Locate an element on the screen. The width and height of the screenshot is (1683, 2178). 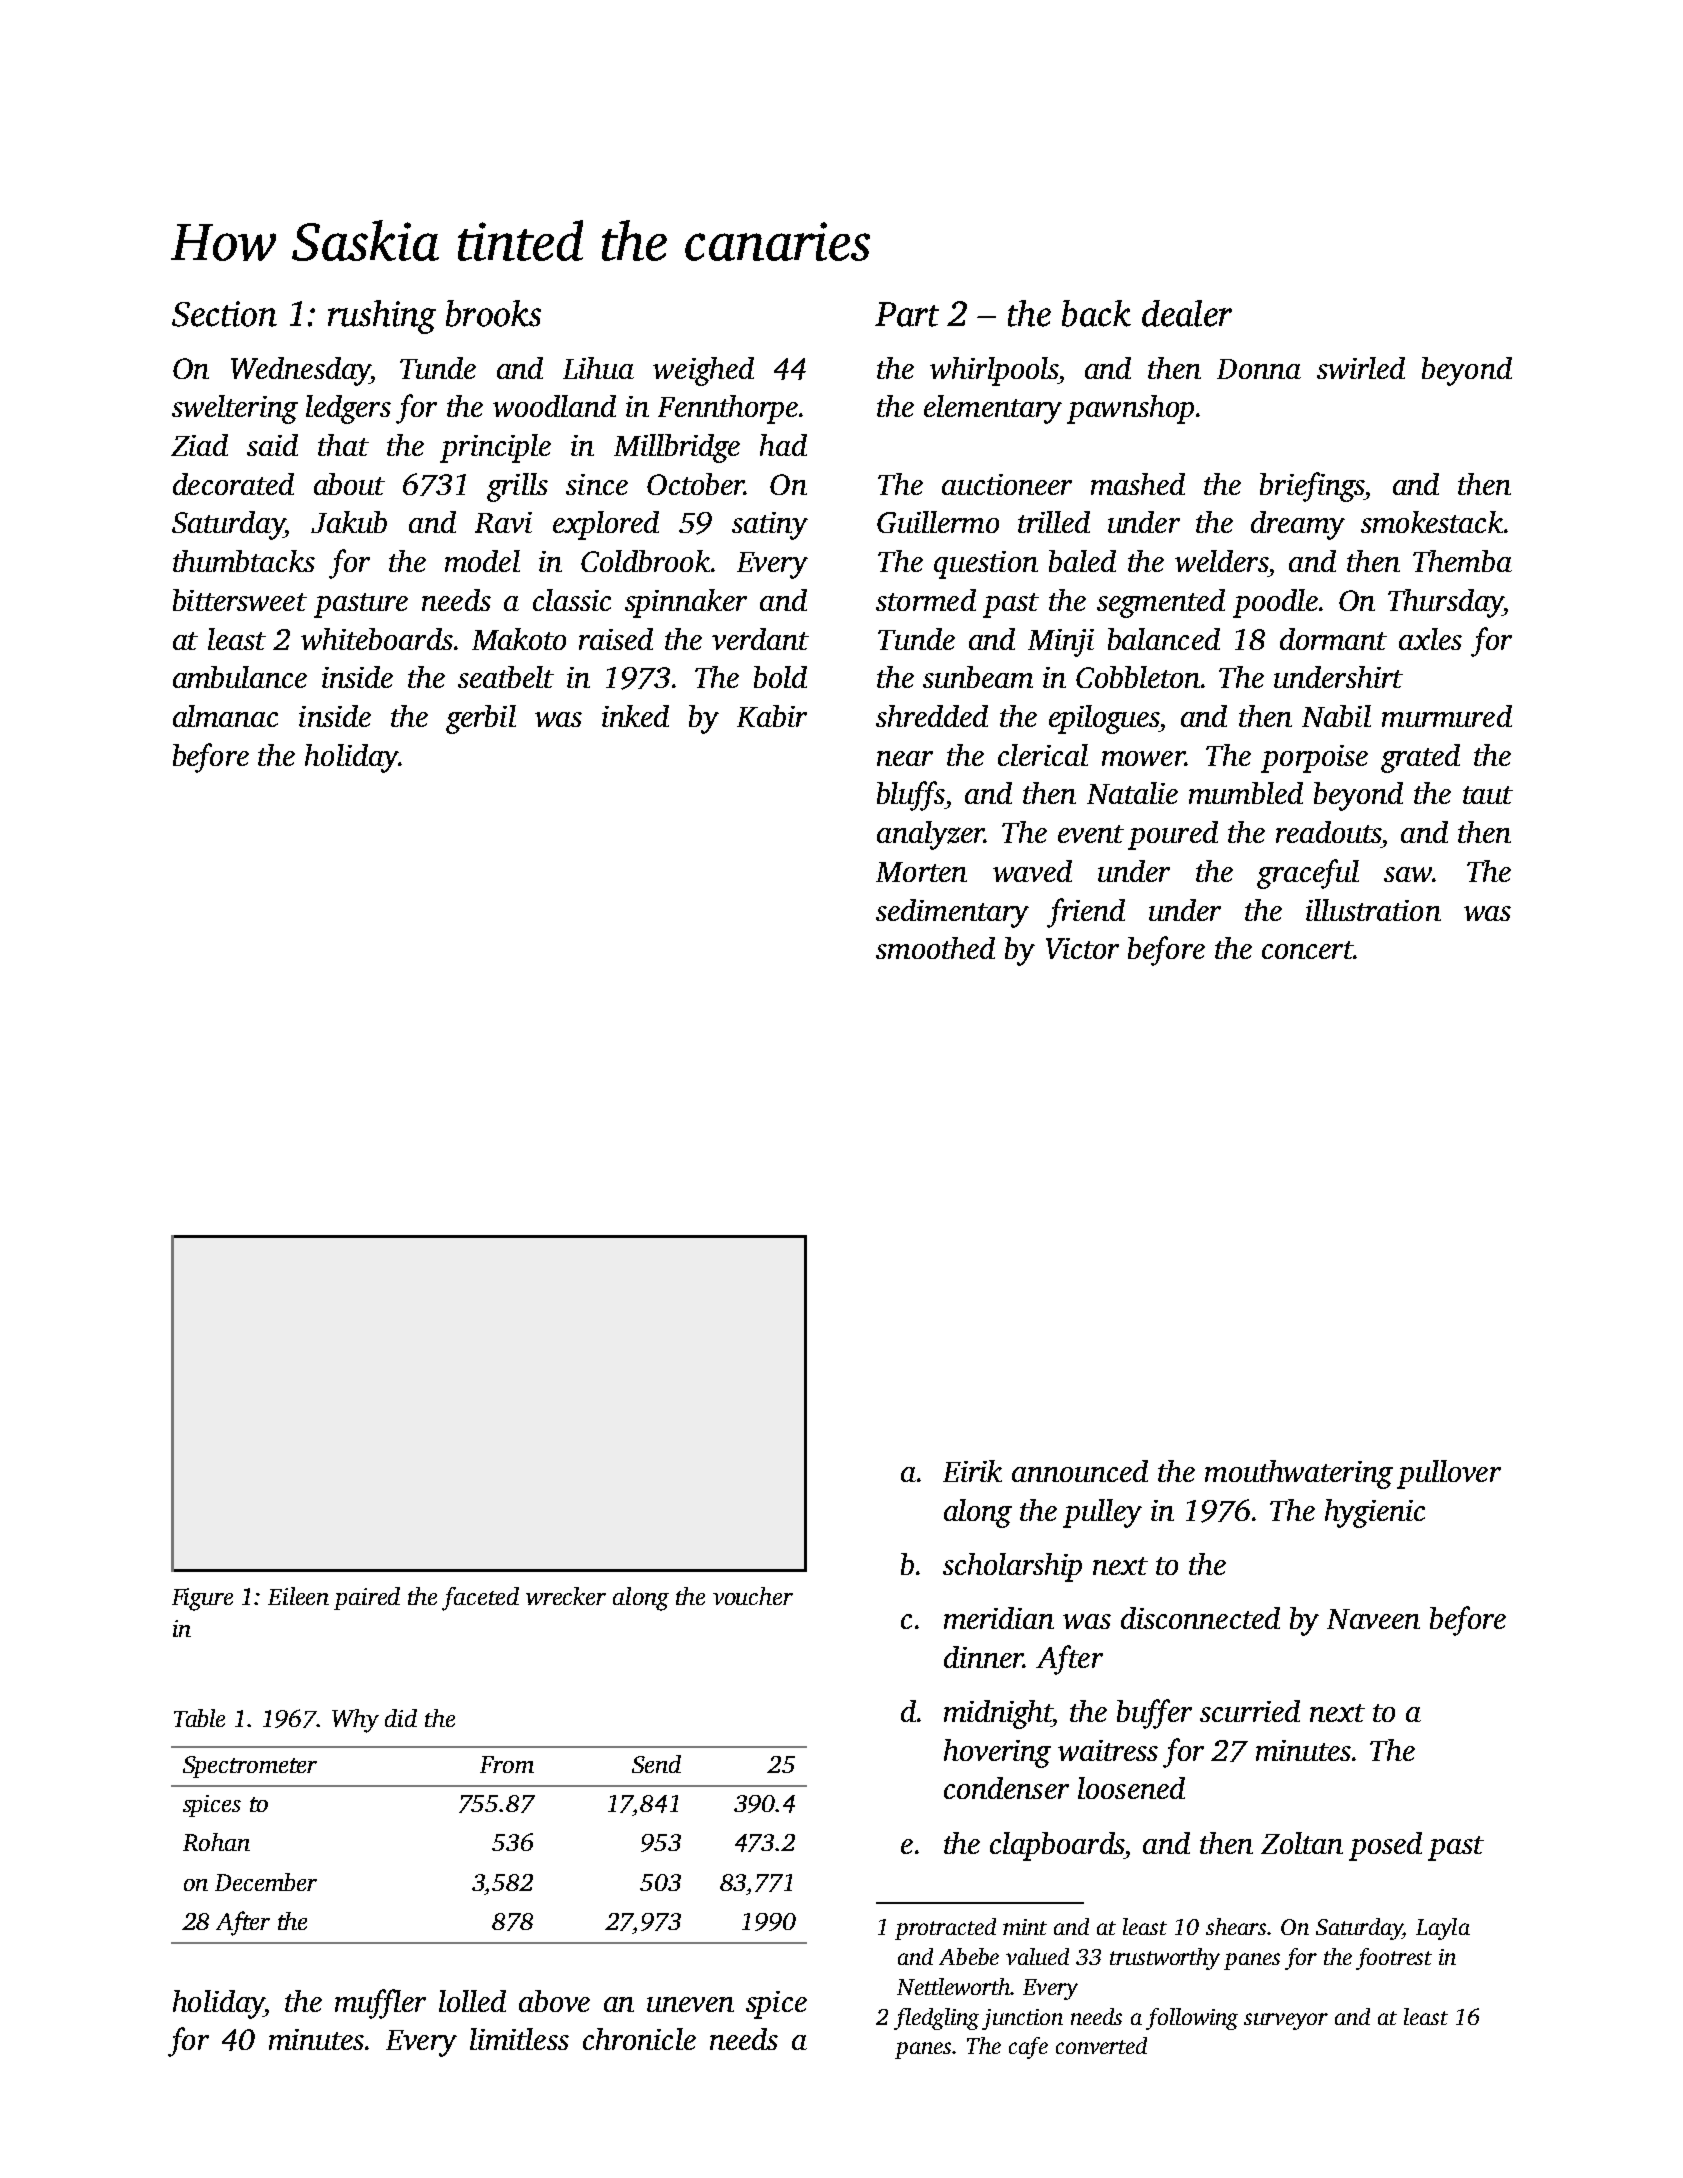
pullover is located at coordinates (1449, 1474).
